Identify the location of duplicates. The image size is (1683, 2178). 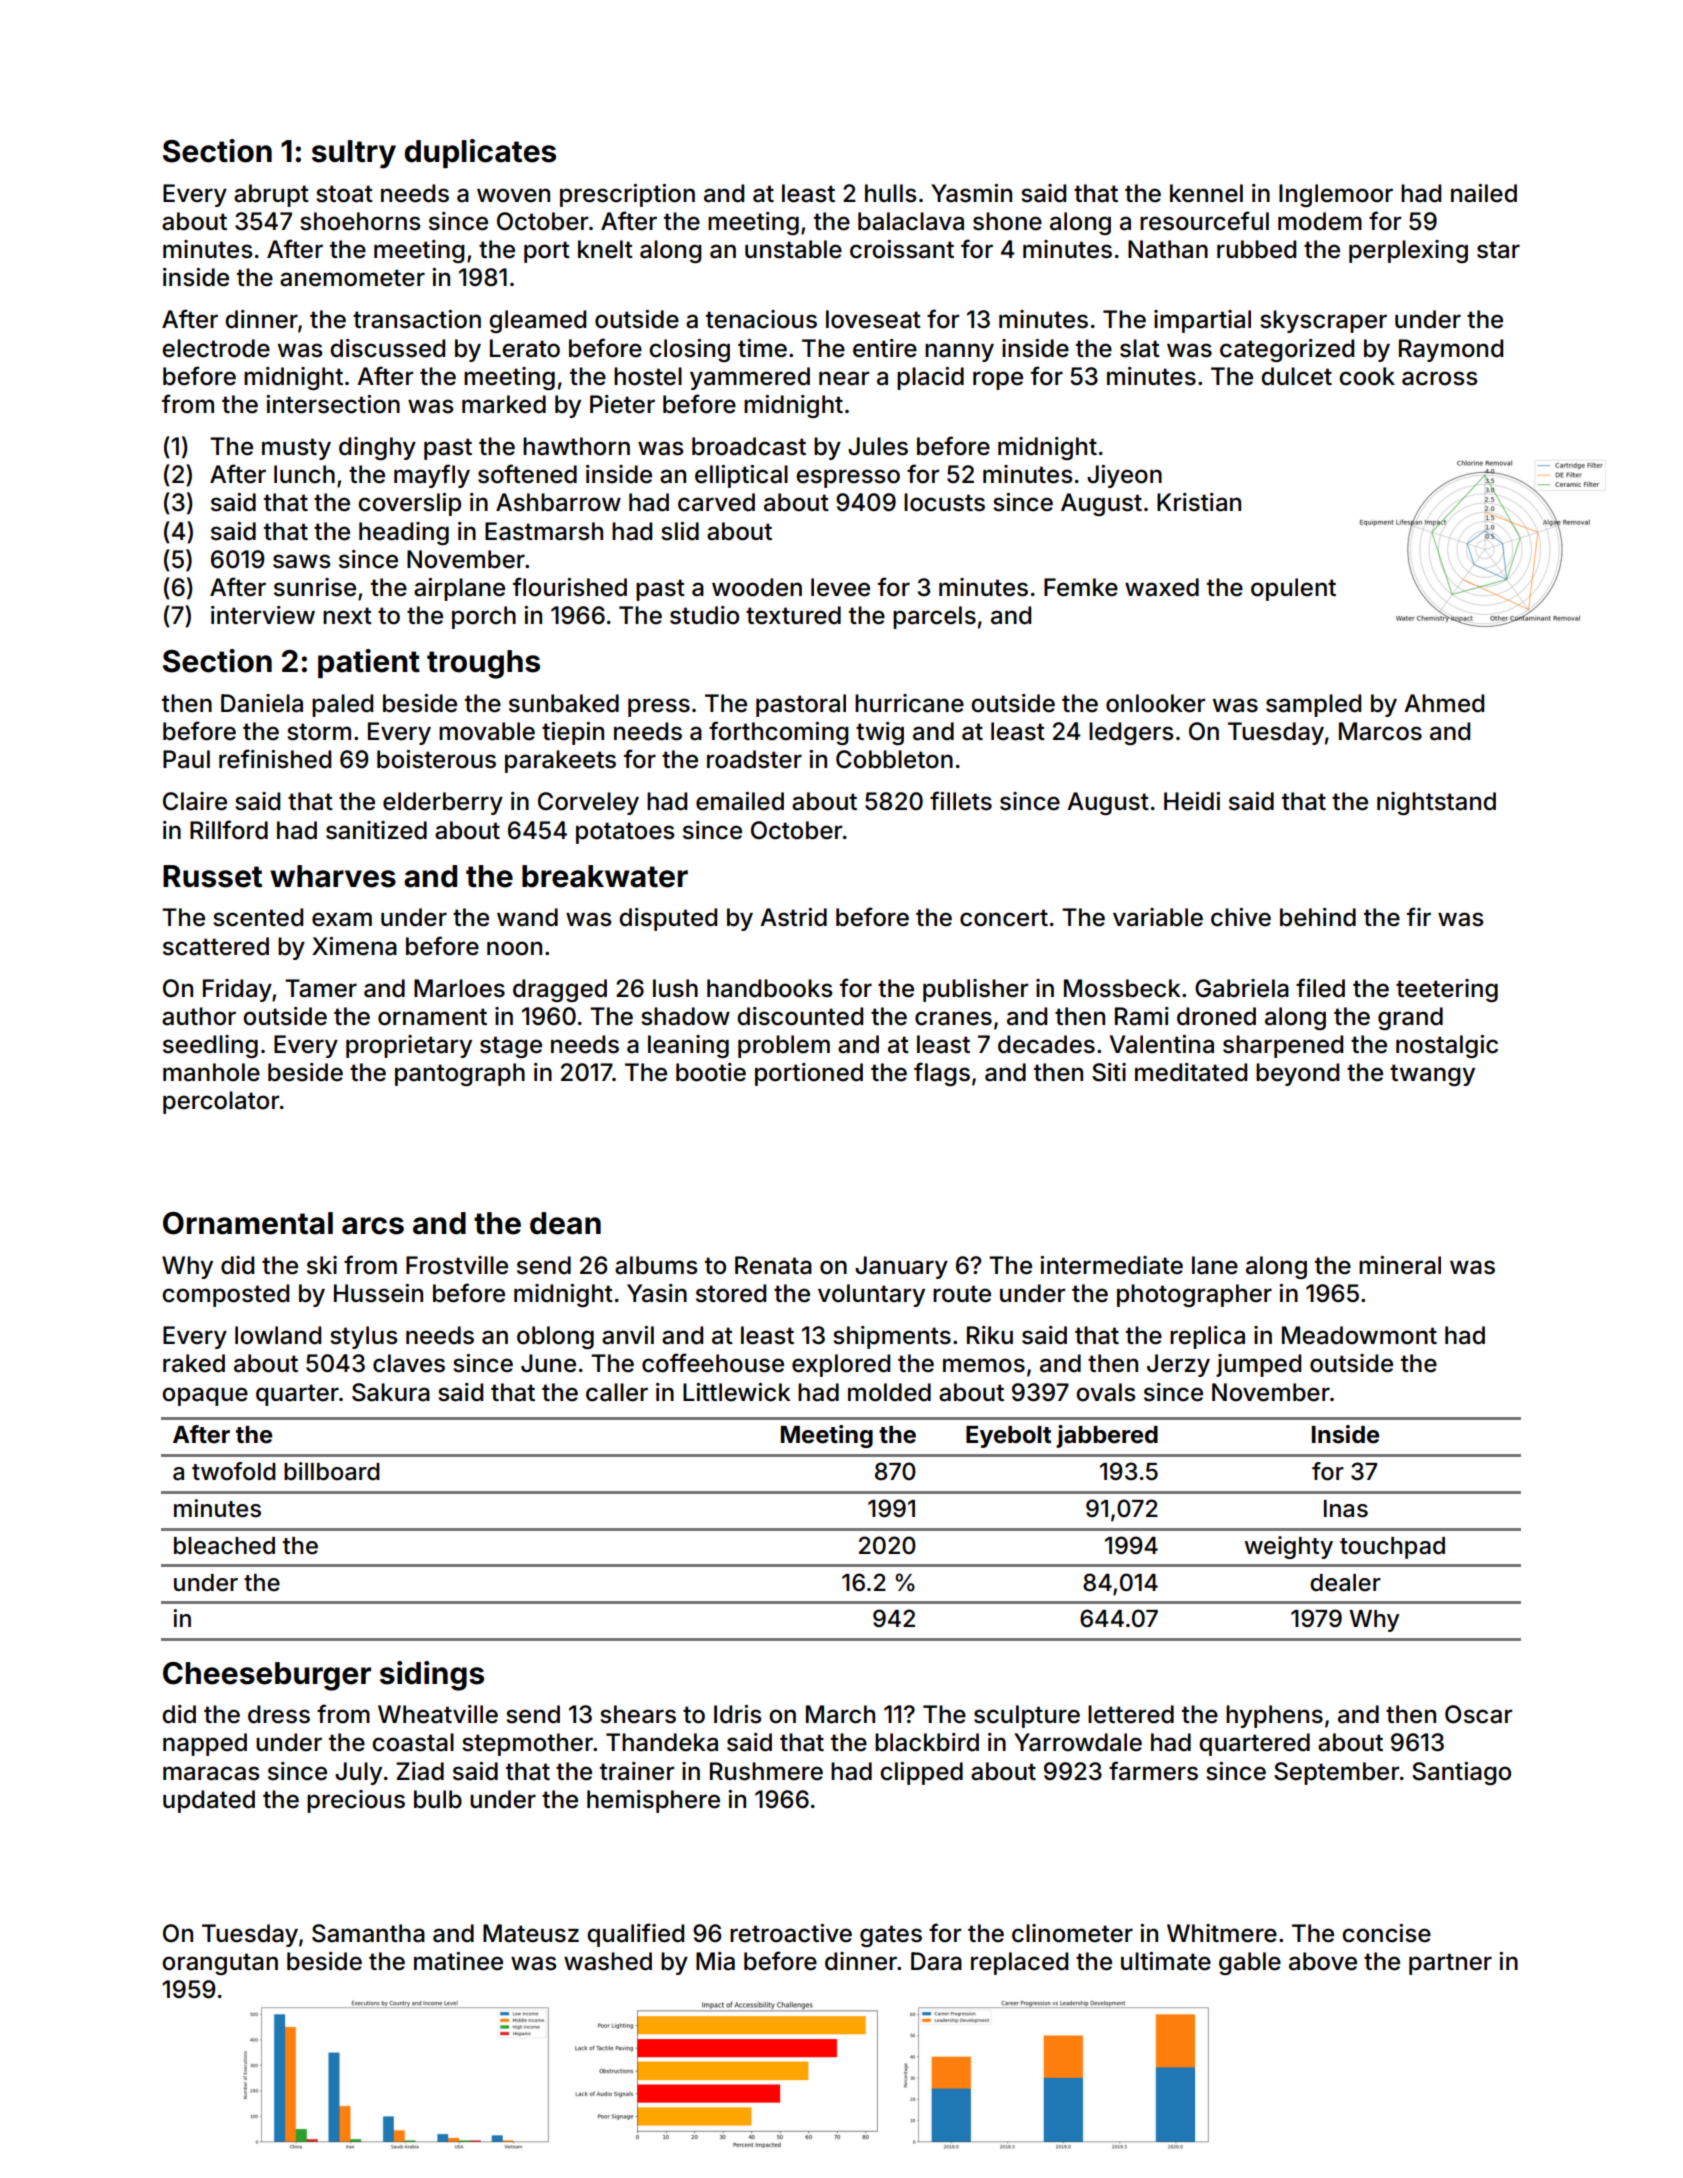
(480, 153).
